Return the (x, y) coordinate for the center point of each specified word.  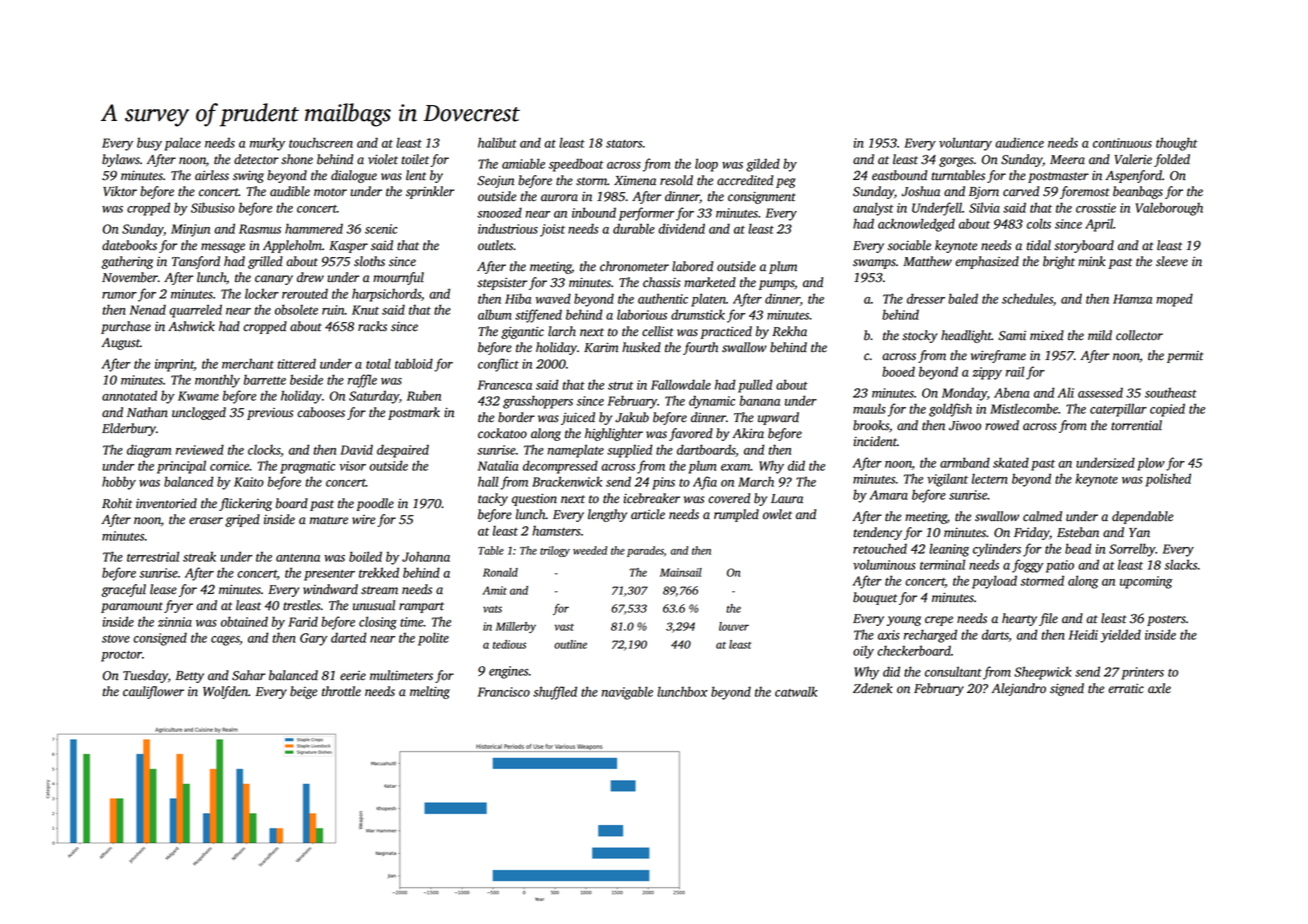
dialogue (354, 176)
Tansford (196, 262)
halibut (497, 142)
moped (1174, 300)
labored (692, 266)
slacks (1180, 564)
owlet (777, 514)
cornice (229, 466)
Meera (1067, 160)
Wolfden (225, 692)
